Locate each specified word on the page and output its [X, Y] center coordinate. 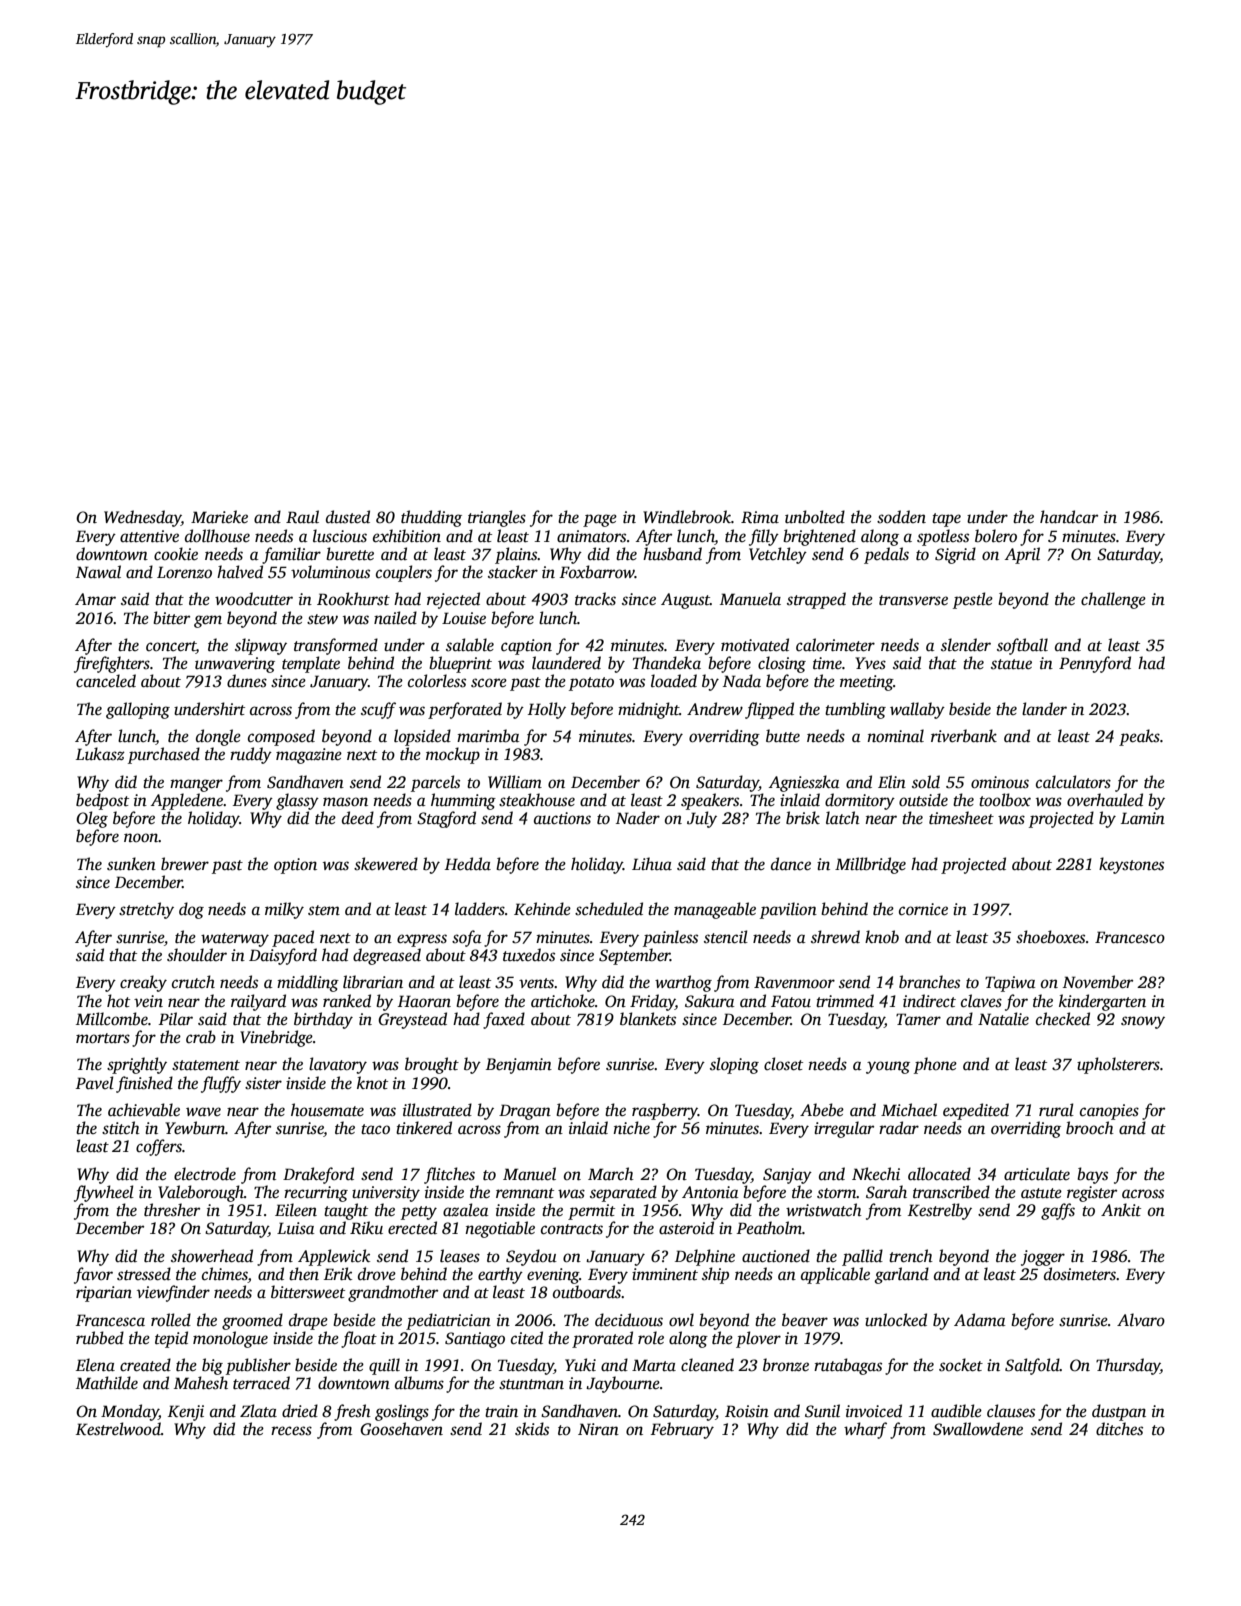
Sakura [709, 1001]
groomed [252, 1321]
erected [412, 1228]
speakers [710, 801]
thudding [431, 518]
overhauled [1105, 800]
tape [946, 520]
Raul [302, 517]
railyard [258, 1002]
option [295, 866]
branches [929, 982]
